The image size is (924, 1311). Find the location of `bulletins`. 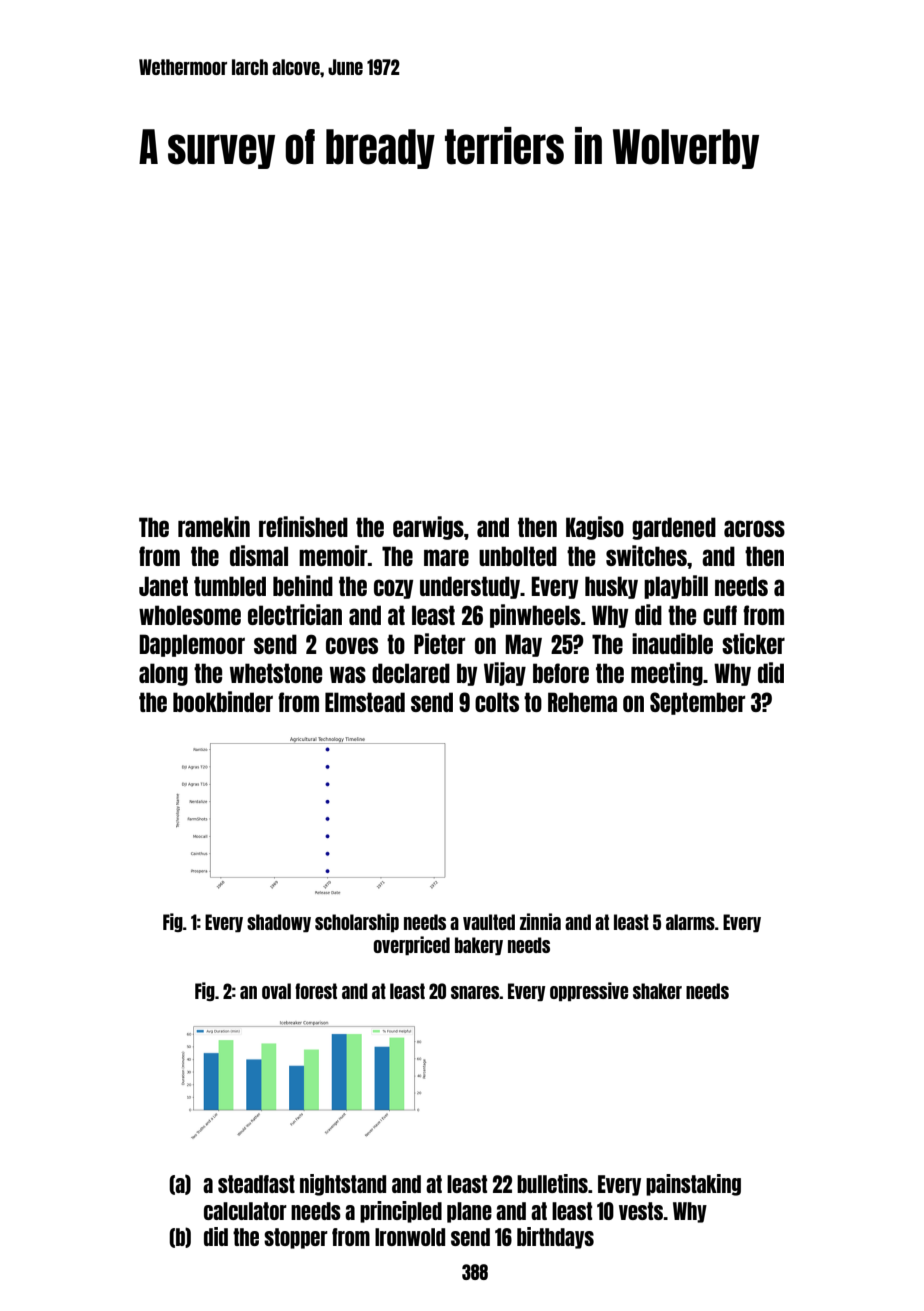

bulletins is located at coordinates (552, 1183).
